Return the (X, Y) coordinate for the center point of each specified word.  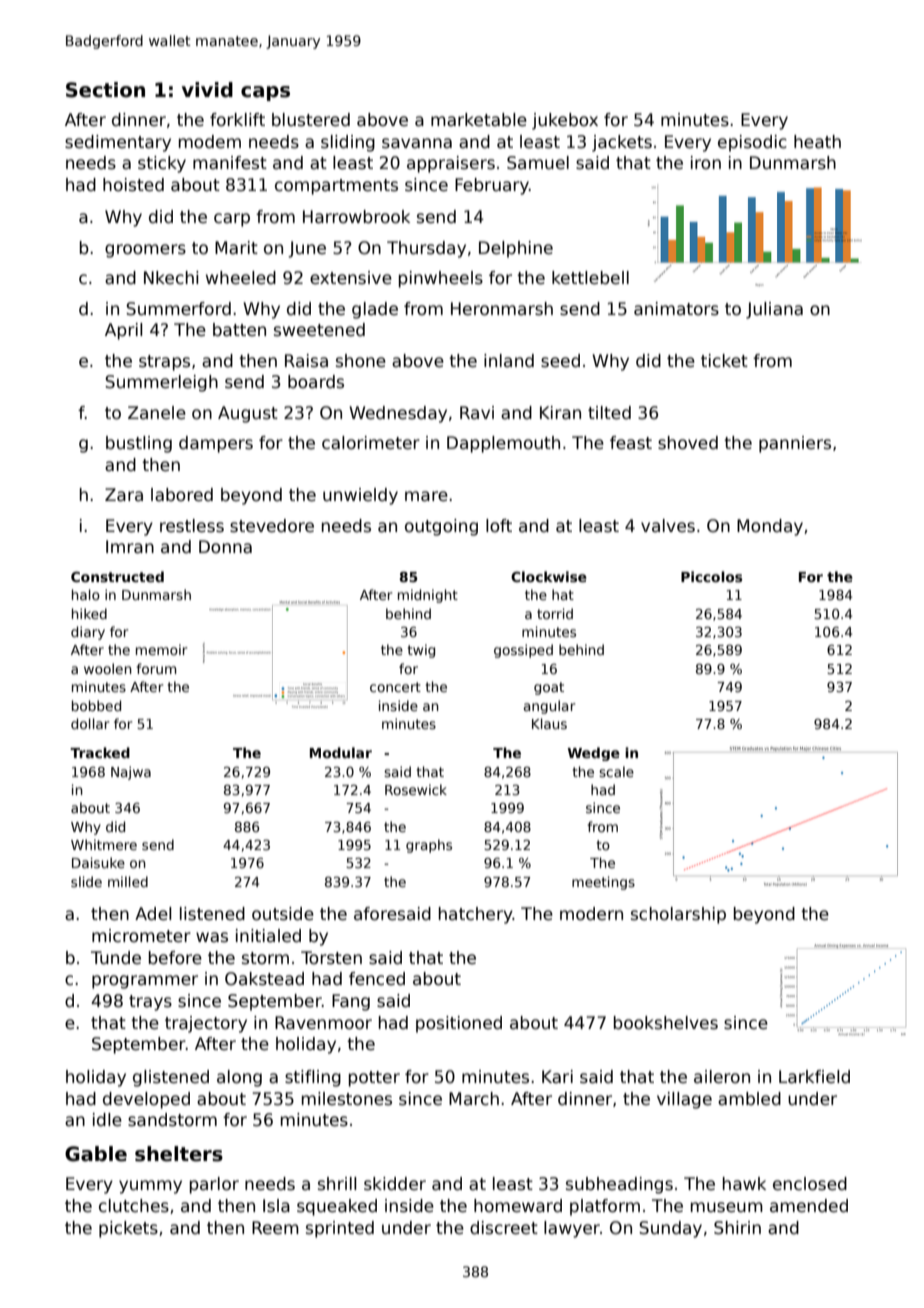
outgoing (441, 527)
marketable (479, 120)
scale (616, 771)
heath (817, 142)
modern (591, 914)
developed (146, 1100)
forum (156, 668)
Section (105, 90)
